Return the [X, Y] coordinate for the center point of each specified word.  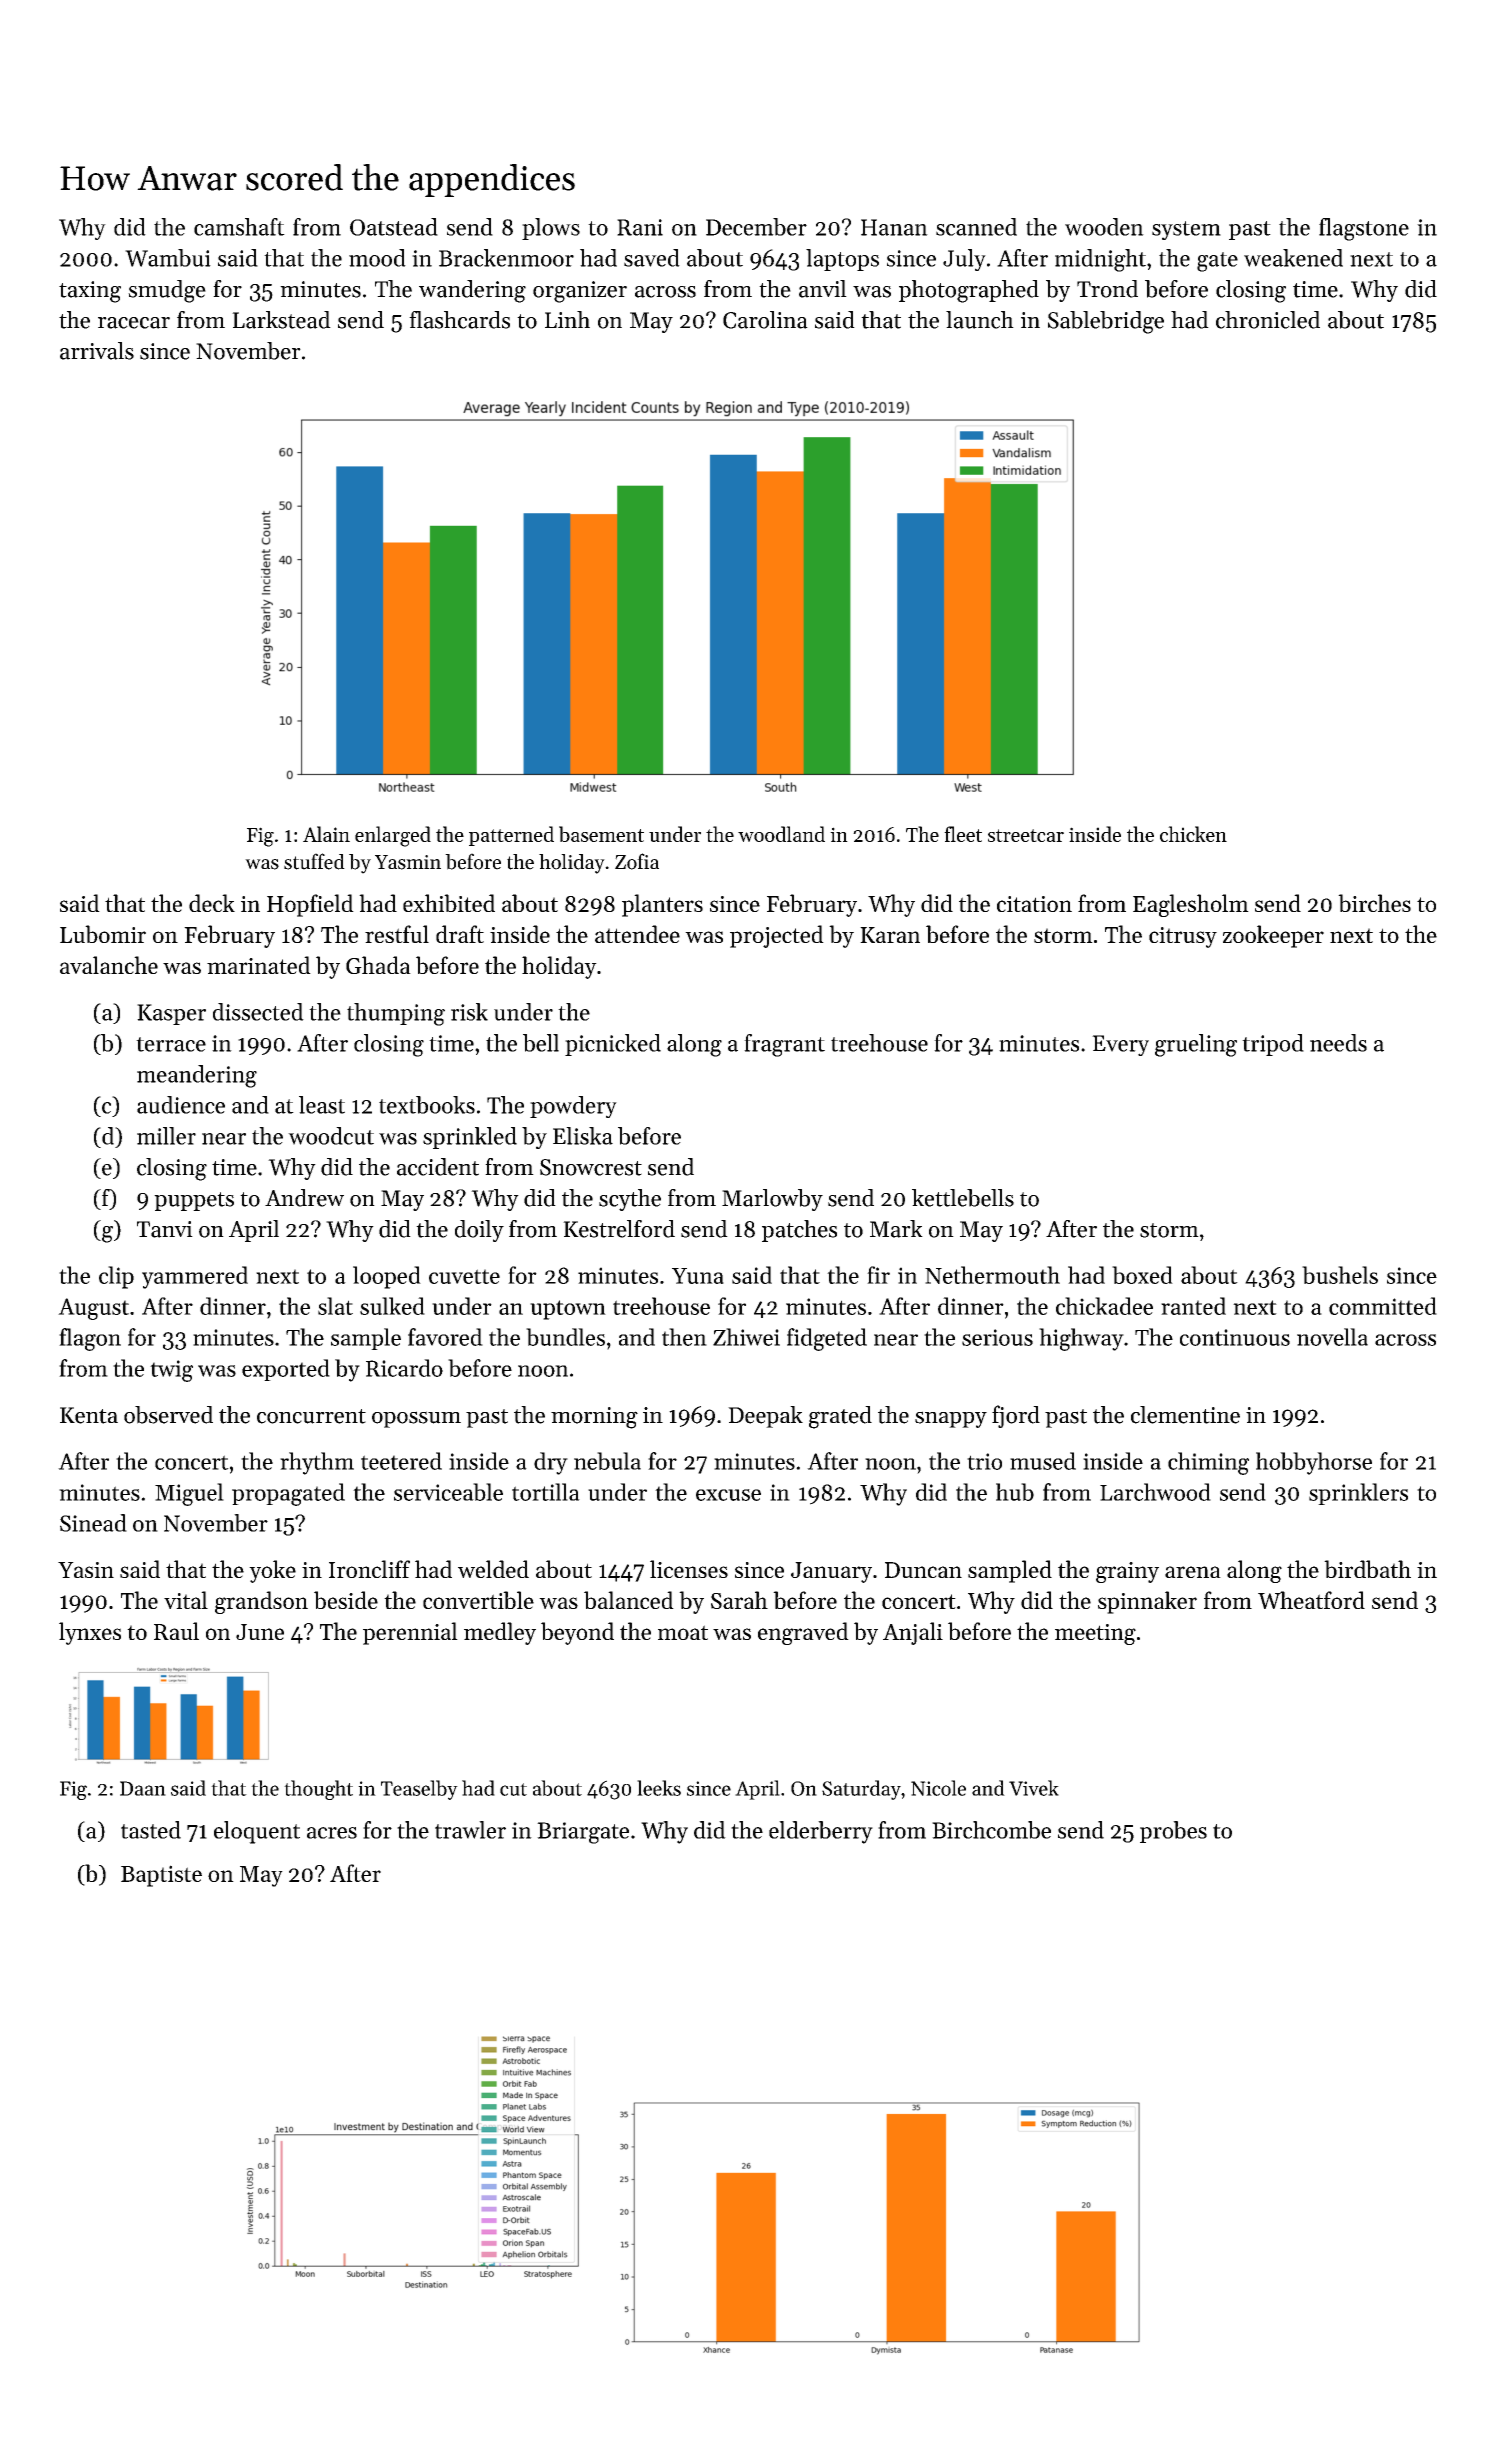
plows [551, 229]
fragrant [784, 1045]
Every [1120, 1045]
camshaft [239, 227]
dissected [258, 1012]
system [1186, 230]
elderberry [821, 1832]
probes [1173, 1832]
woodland [781, 834]
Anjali [913, 1633]
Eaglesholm [1191, 905]
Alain [326, 834]
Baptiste [161, 1876]
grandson [261, 1602]
